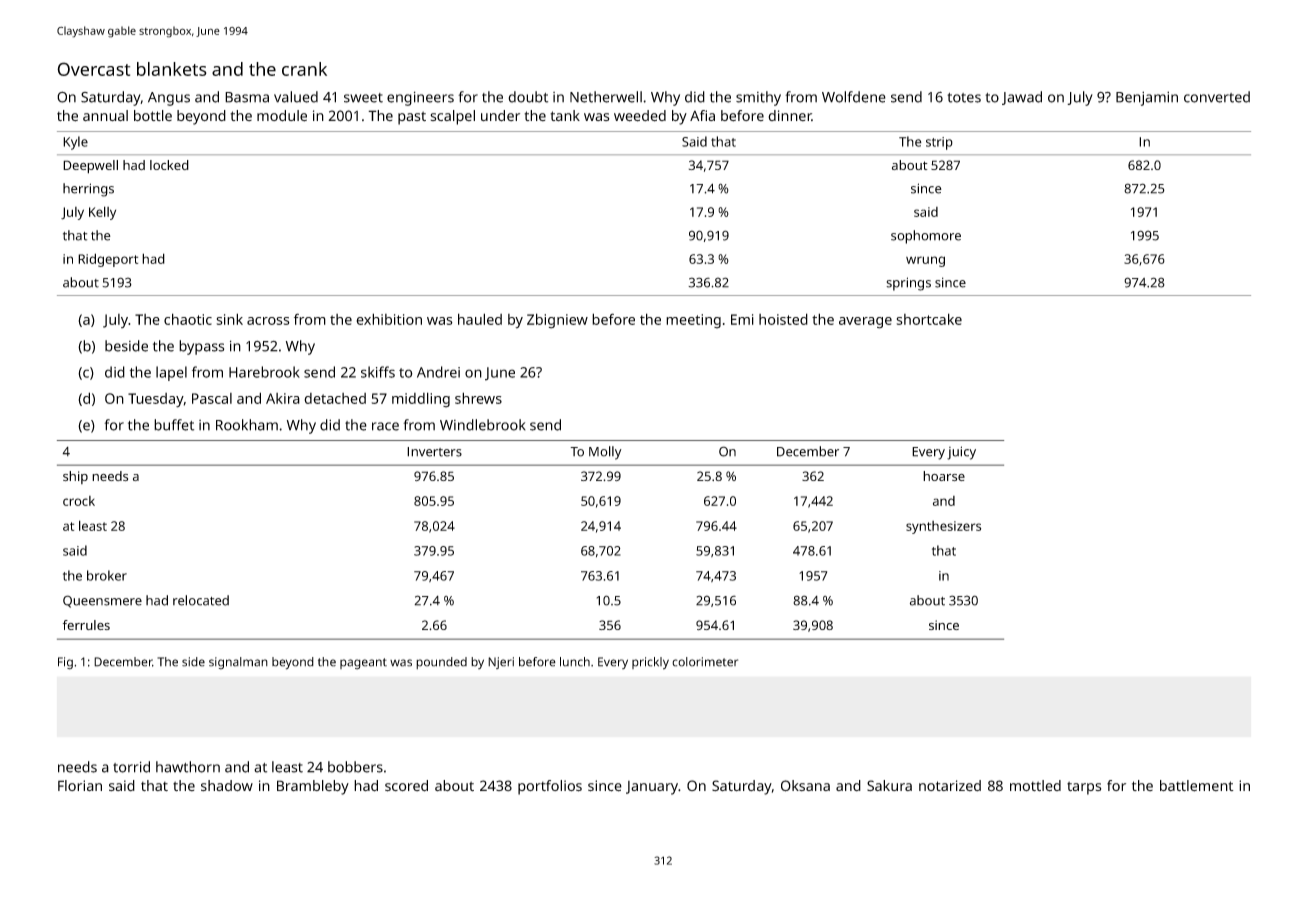 Image resolution: width=1308 pixels, height=924 pixels. Describe the element at coordinates (854, 97) in the document. I see `Wolfdene` at that location.
